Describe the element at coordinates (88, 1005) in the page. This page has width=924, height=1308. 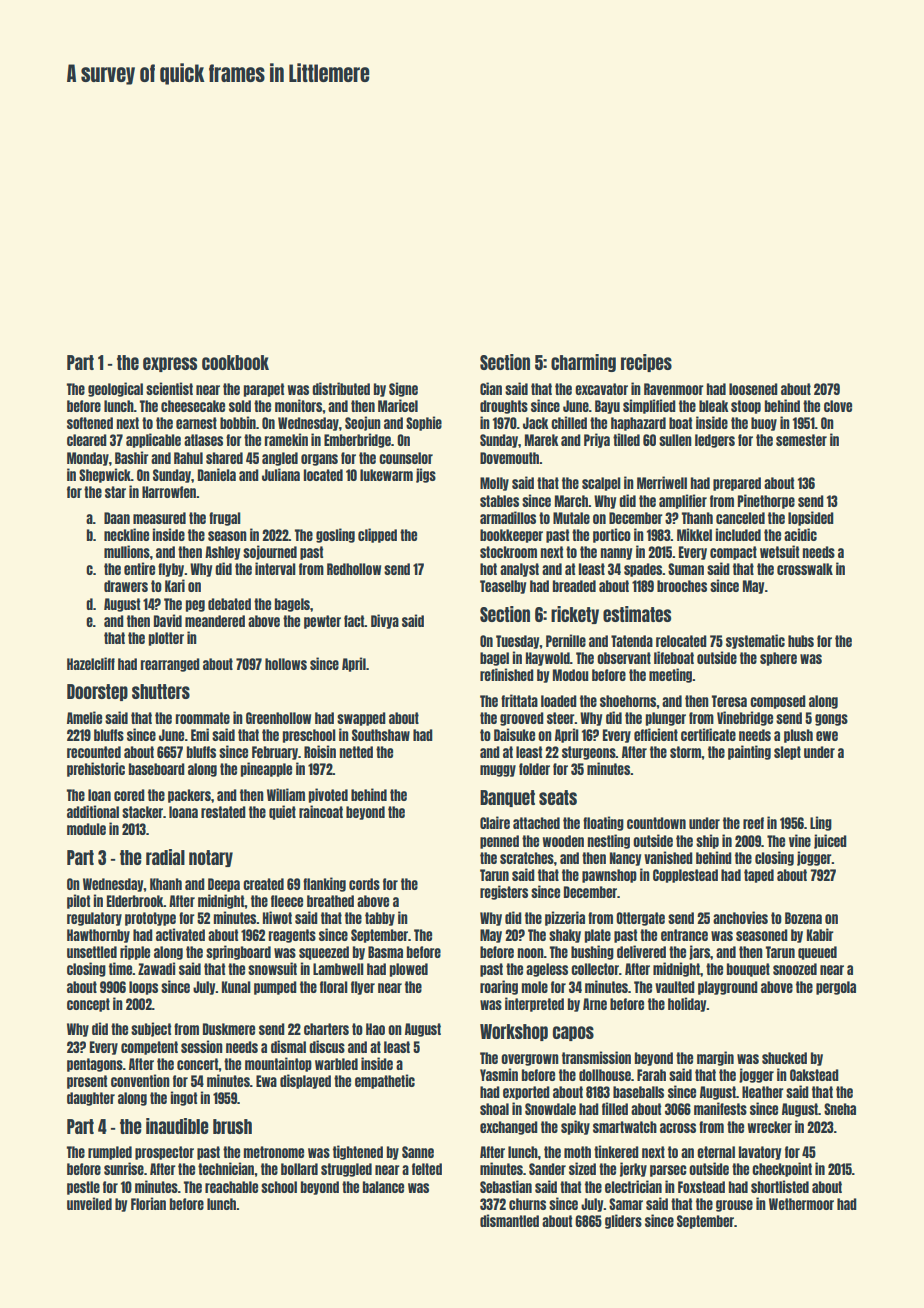
I see `concept` at that location.
